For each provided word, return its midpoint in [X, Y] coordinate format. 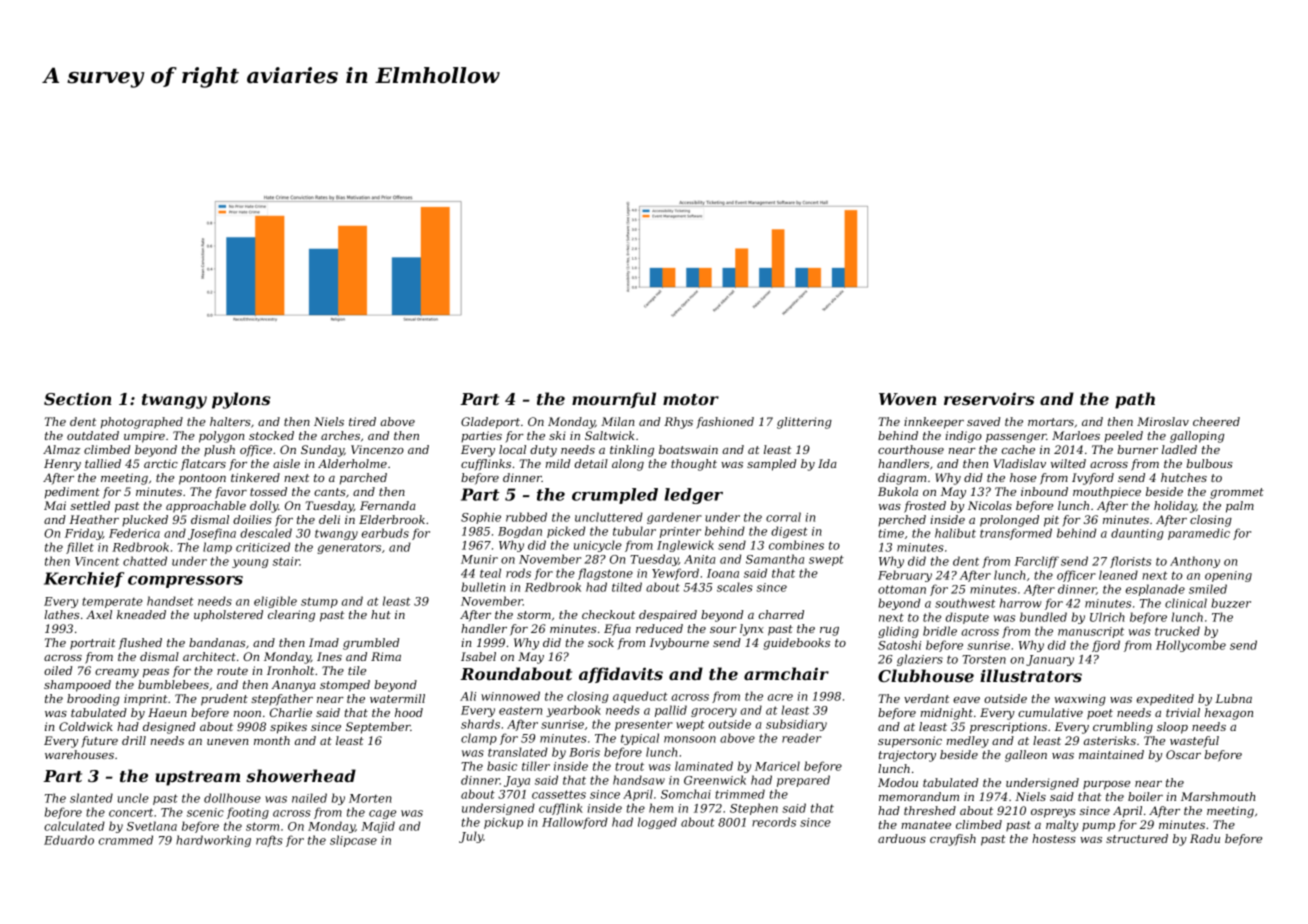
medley [968, 742]
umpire [144, 437]
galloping [1197, 437]
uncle [133, 798]
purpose [1106, 785]
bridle [940, 631]
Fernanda [388, 505]
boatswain [688, 449]
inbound [1044, 491]
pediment [72, 493]
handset [170, 601]
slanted [91, 798]
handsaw [639, 780]
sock [601, 642]
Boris [584, 752]
